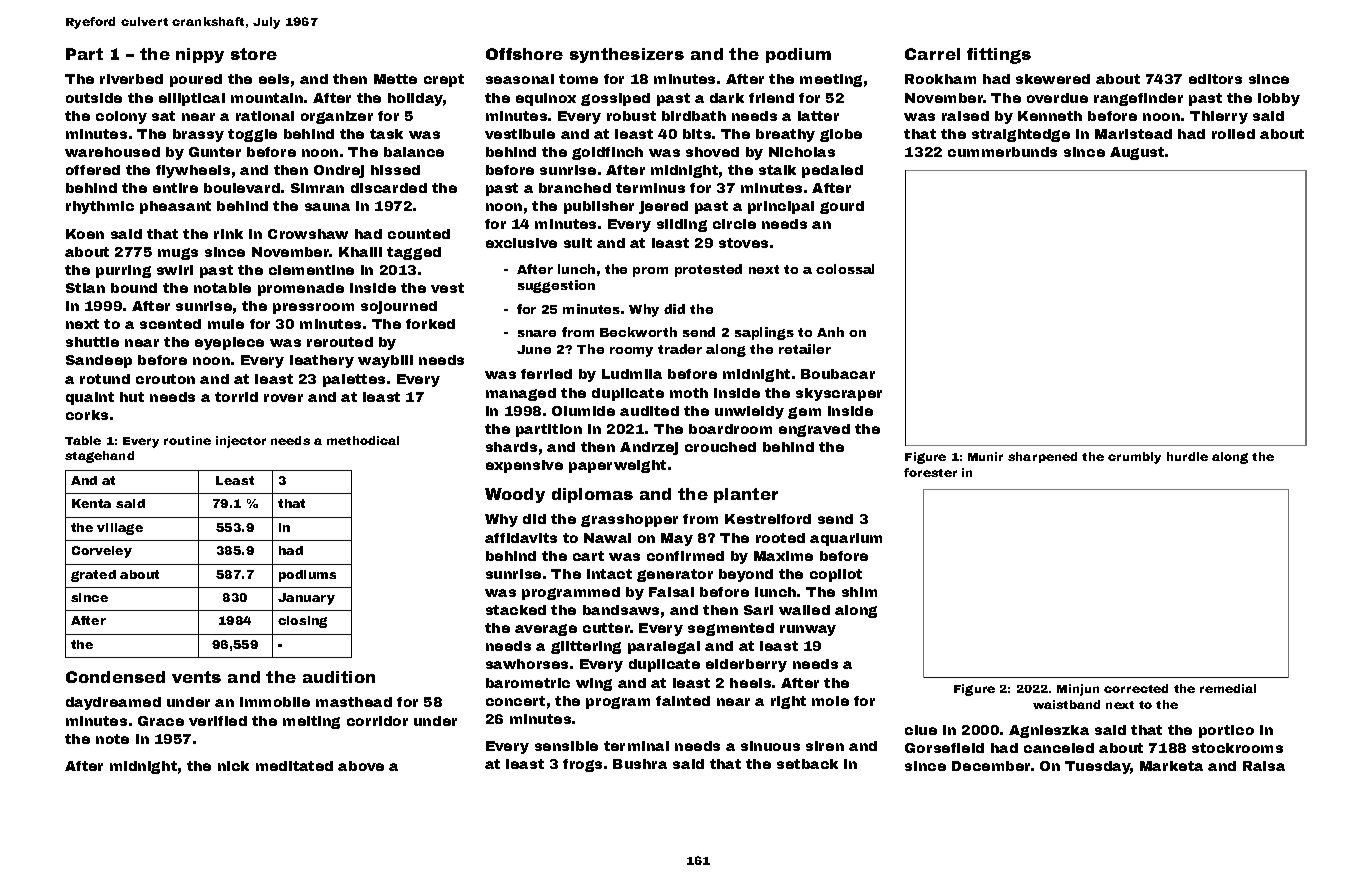 This screenshot has height=887, width=1372. I want to click on immobile, so click(275, 702).
